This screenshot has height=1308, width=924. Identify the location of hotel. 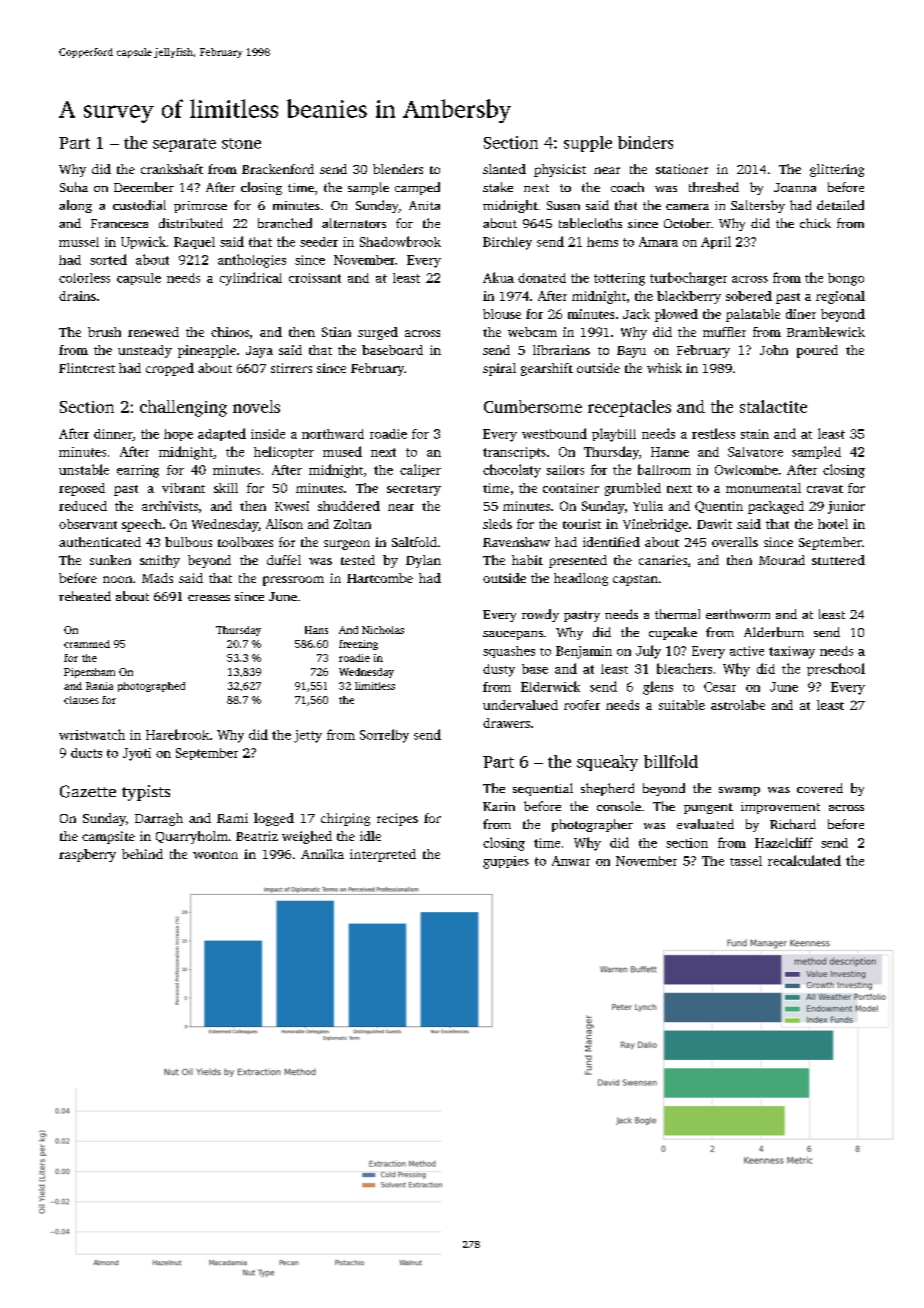
(833, 524).
